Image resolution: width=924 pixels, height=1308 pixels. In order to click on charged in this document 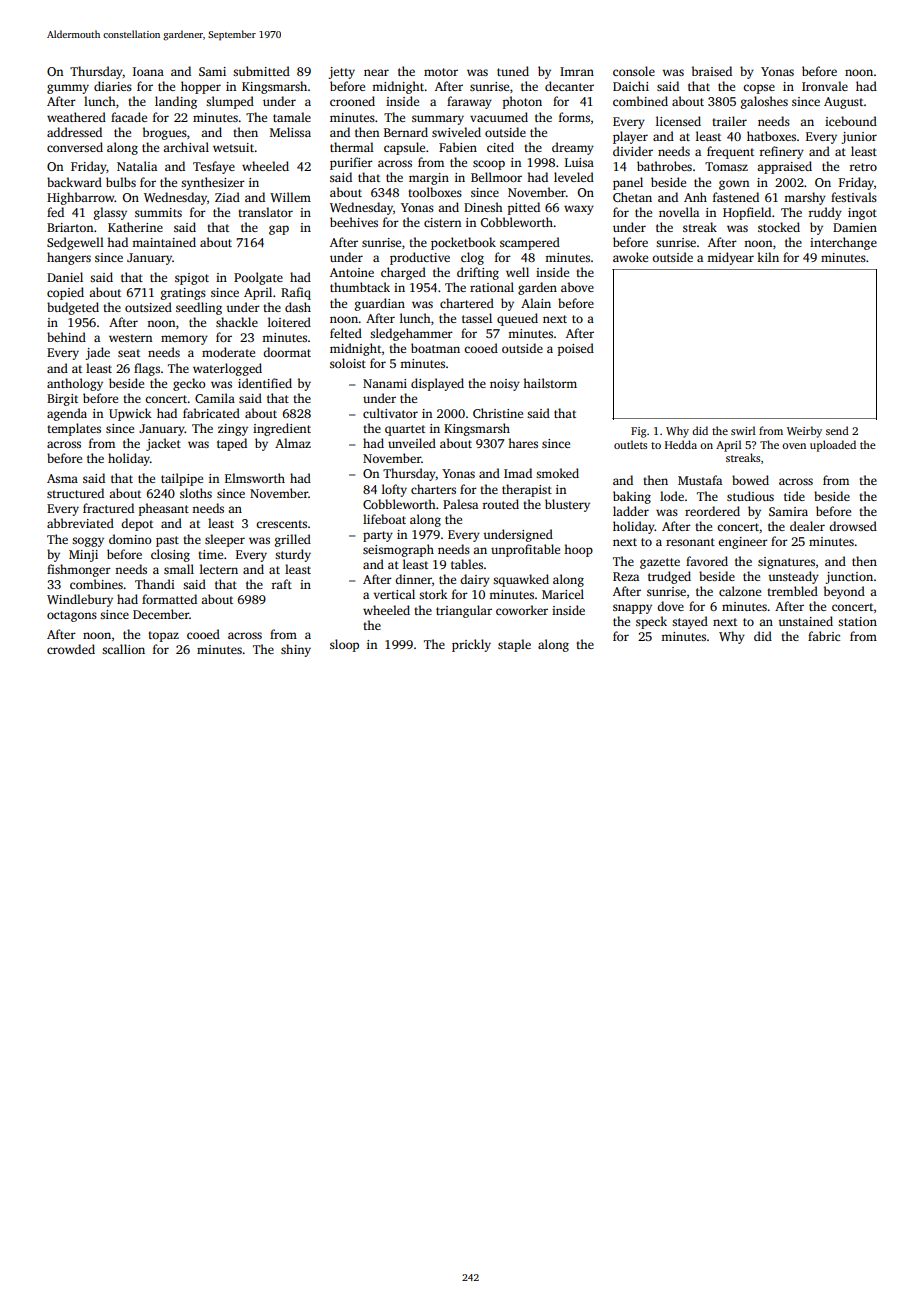, I will do `click(403, 273)`.
